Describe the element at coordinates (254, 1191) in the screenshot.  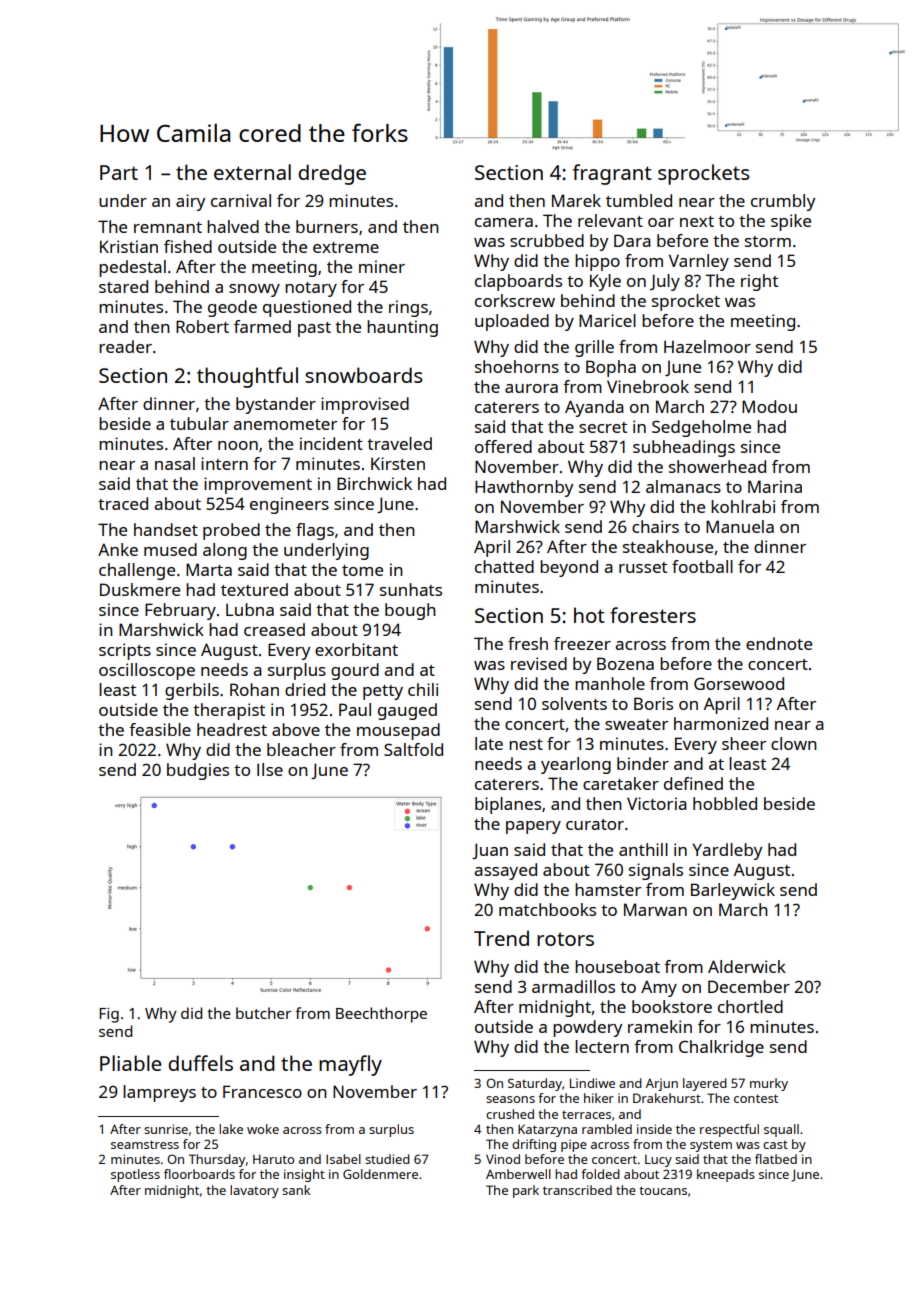
I see `lavatory` at that location.
